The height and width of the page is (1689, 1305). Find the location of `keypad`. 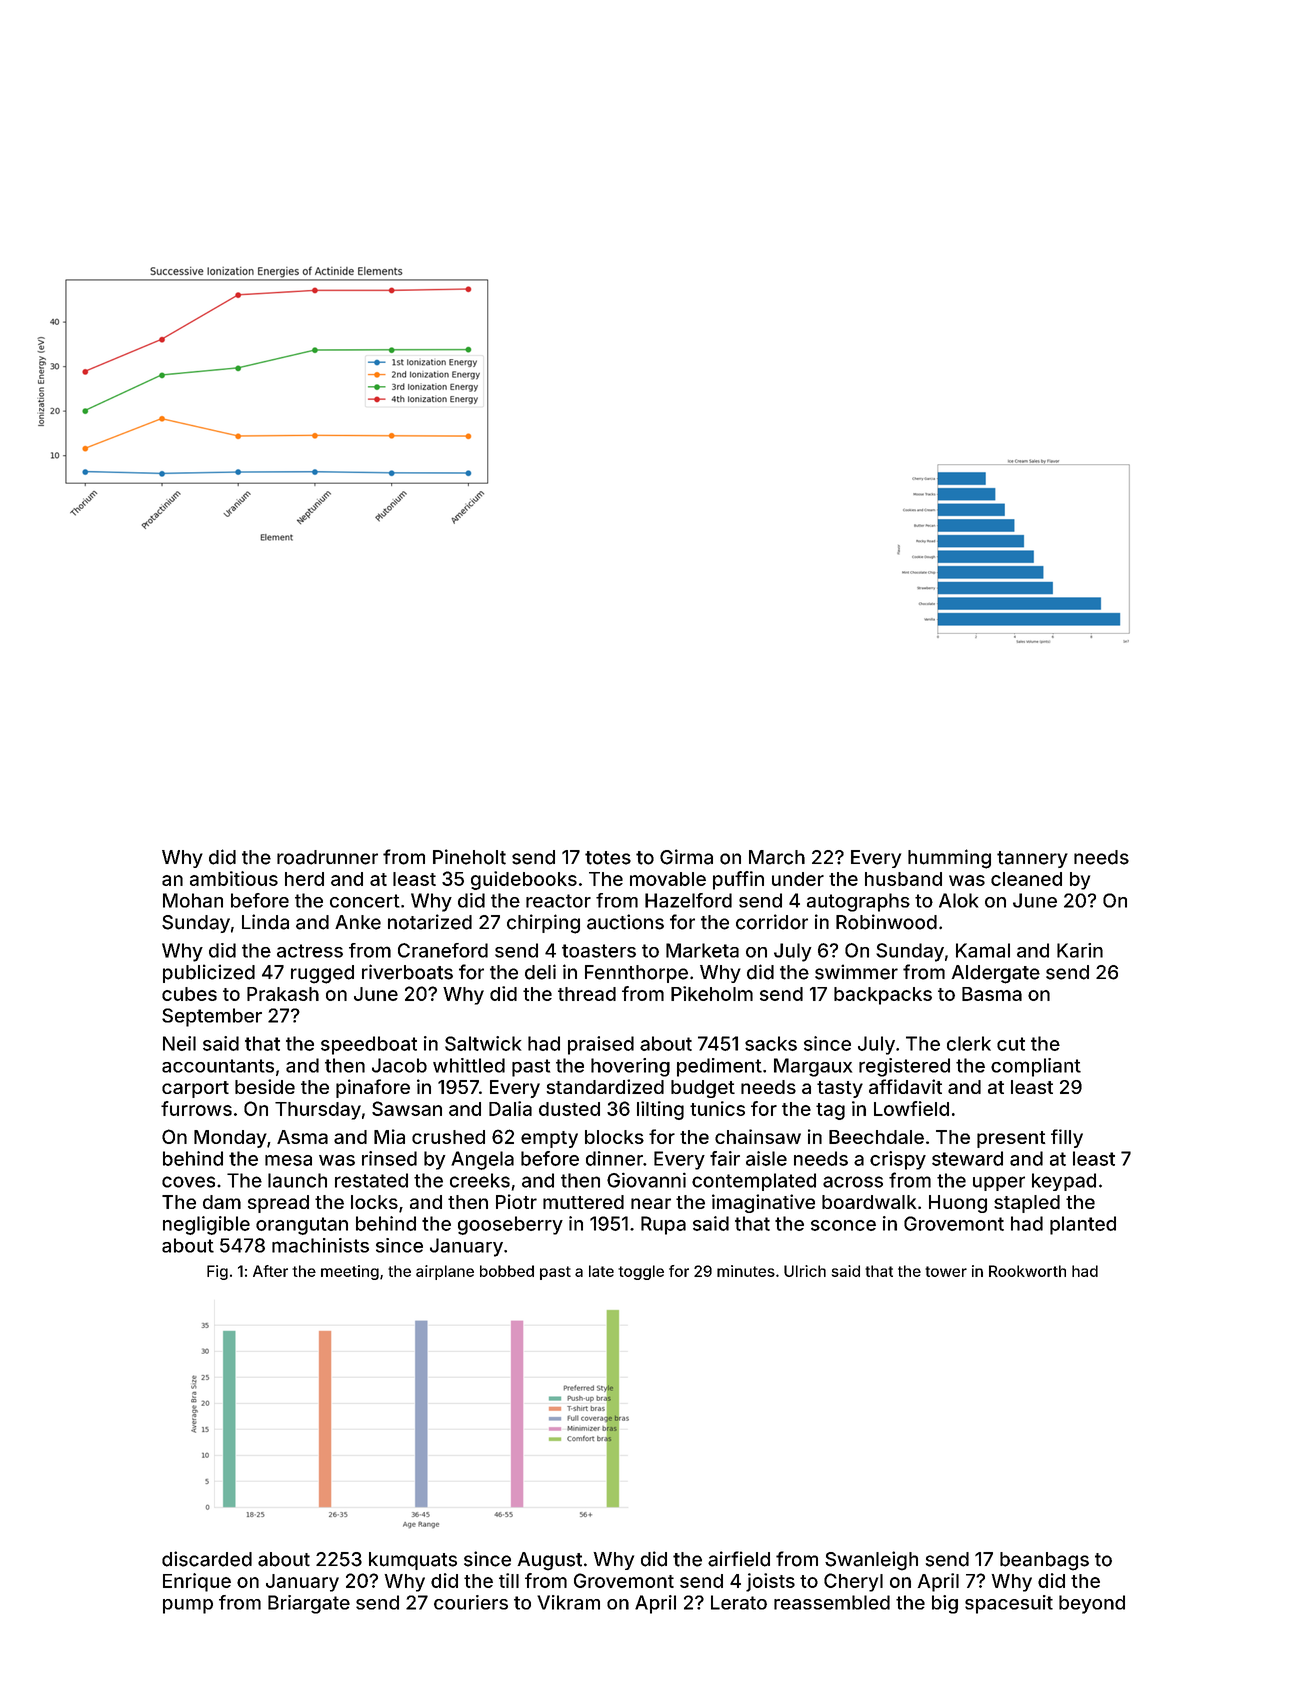

keypad is located at coordinates (1064, 1182).
